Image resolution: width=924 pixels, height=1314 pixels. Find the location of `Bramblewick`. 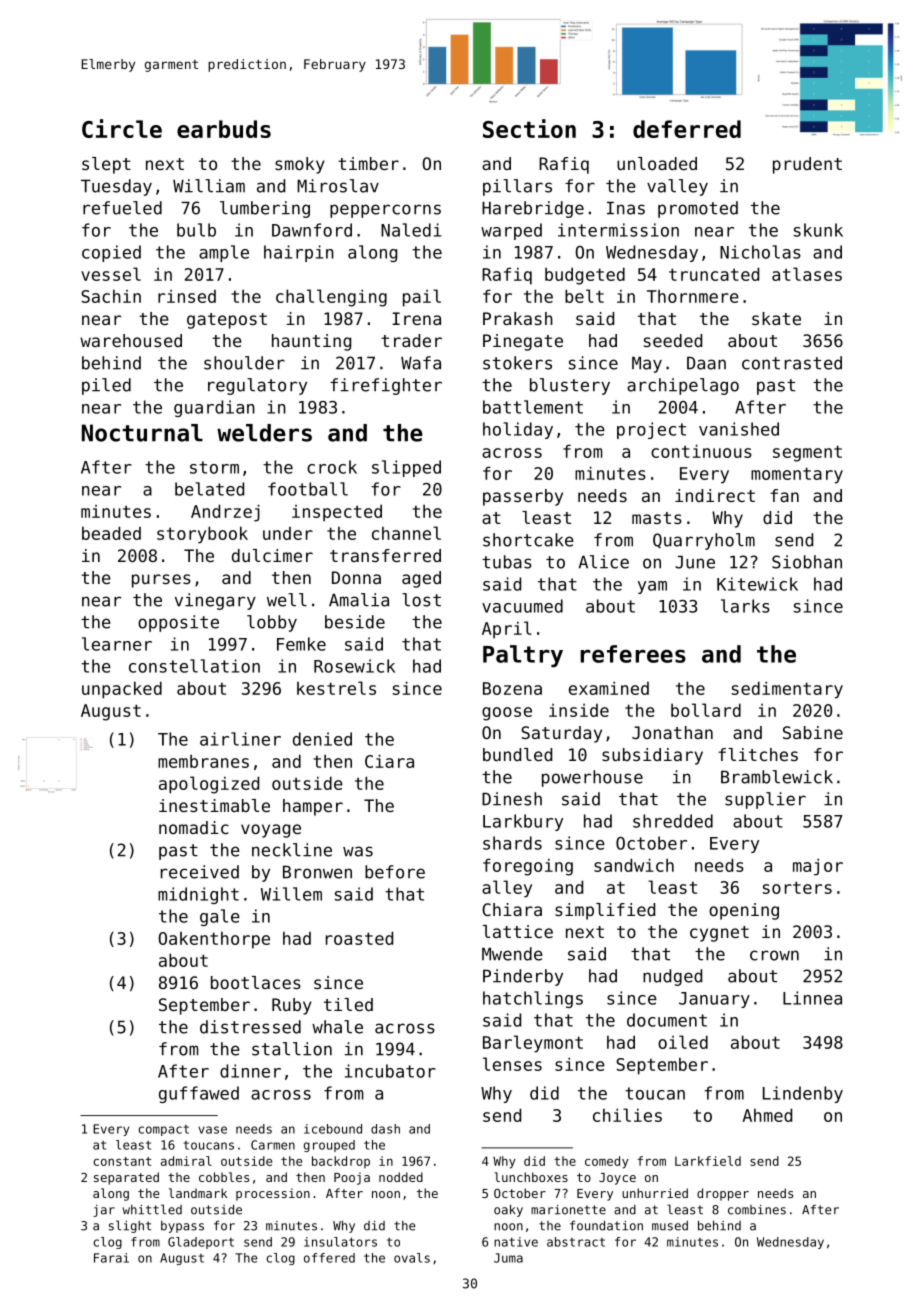

Bramblewick is located at coordinates (777, 777).
